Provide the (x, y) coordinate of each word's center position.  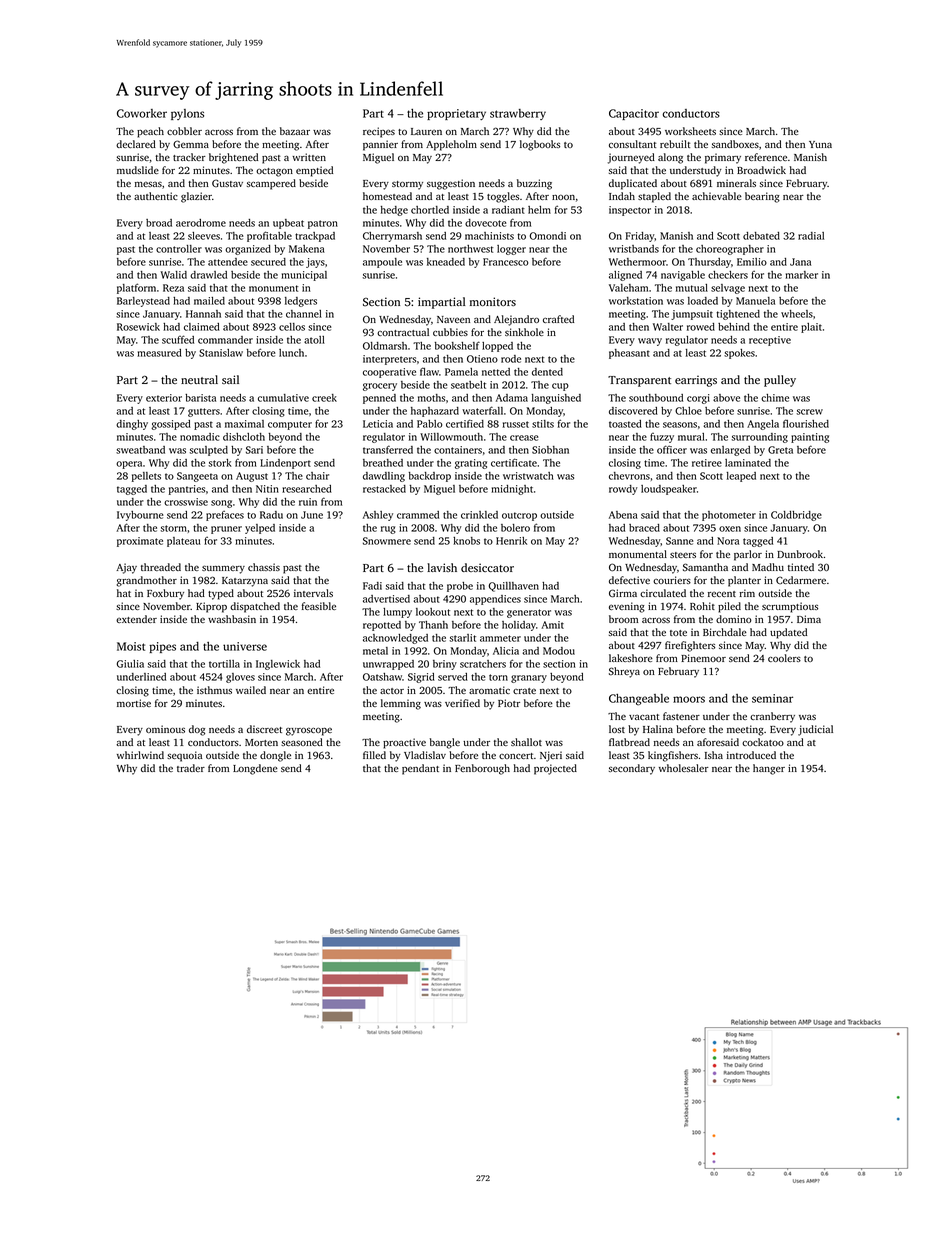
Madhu (768, 567)
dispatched (255, 607)
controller (179, 249)
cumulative (283, 398)
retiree (707, 463)
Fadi (372, 586)
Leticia (378, 424)
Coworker (142, 113)
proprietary (456, 114)
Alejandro (516, 320)
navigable (683, 276)
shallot (526, 742)
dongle (275, 756)
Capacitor (634, 114)
